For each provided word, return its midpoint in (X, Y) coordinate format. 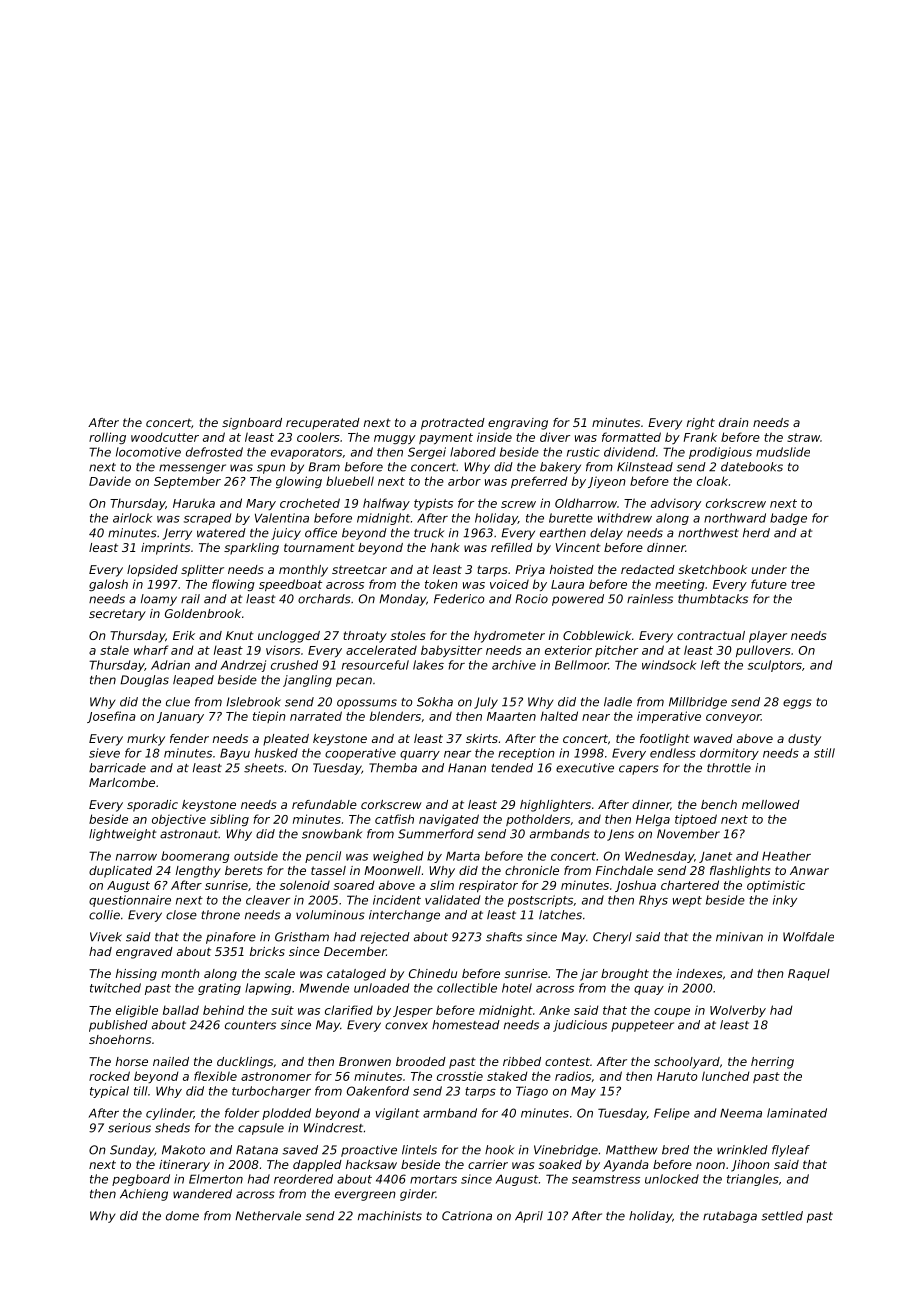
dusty (804, 740)
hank (445, 547)
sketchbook (712, 569)
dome (182, 1216)
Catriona (467, 1216)
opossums (367, 704)
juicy (286, 534)
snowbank (332, 834)
